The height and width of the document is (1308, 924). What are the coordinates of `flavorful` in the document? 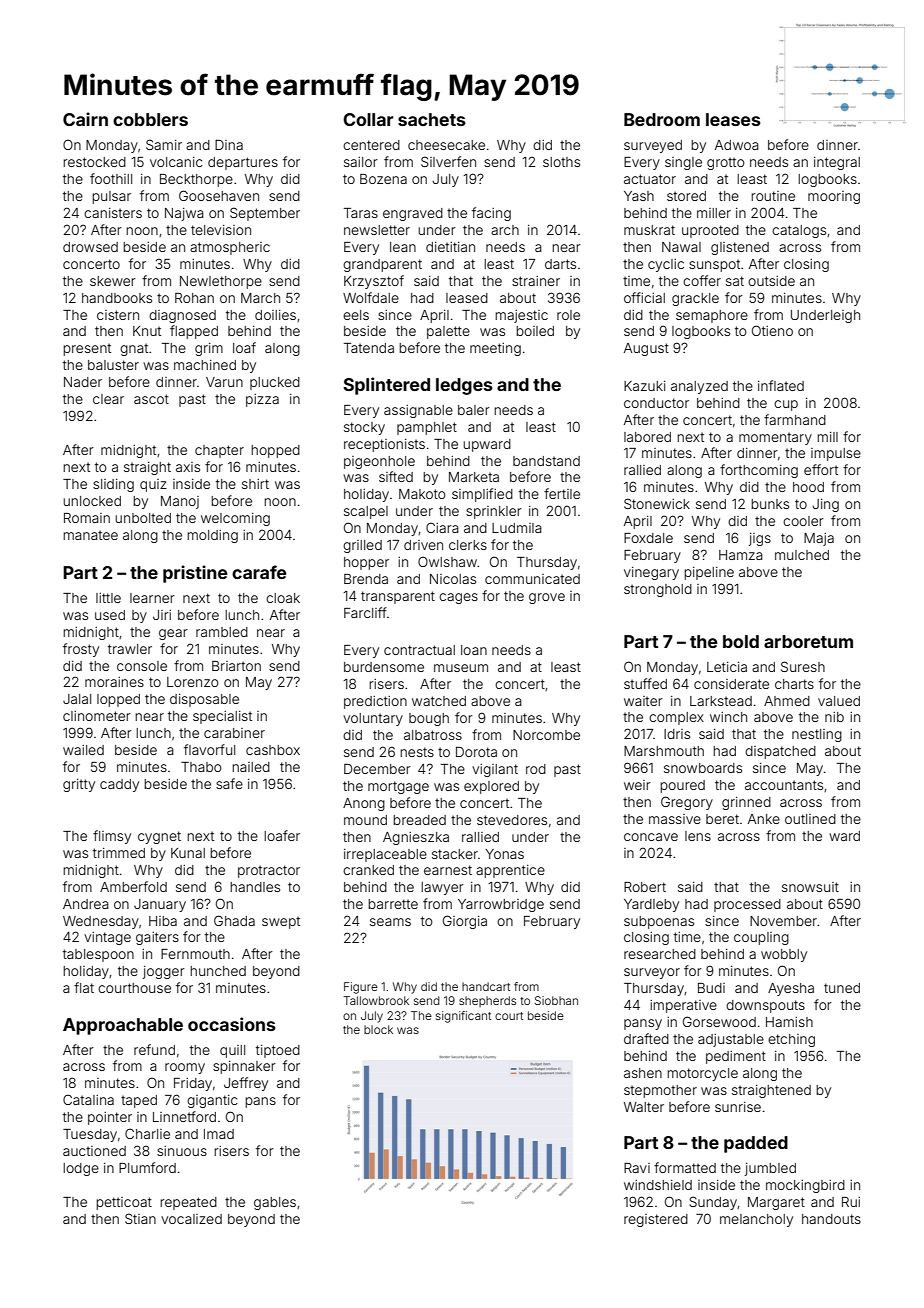 It's located at (209, 749).
